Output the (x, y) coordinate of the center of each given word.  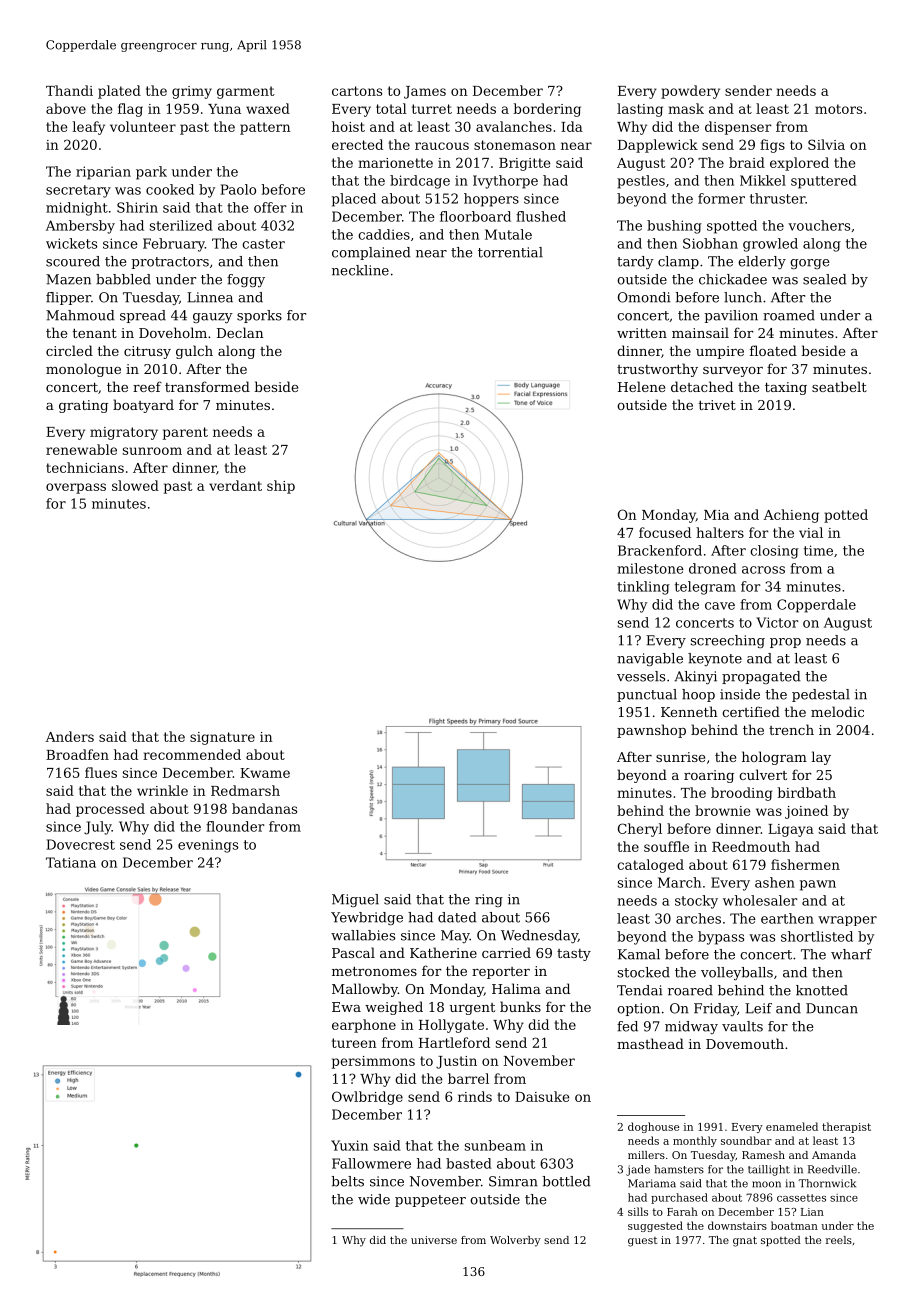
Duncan (832, 1008)
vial (811, 532)
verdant (235, 485)
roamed (789, 315)
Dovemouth (745, 1043)
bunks (520, 1006)
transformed (207, 386)
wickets (71, 243)
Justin (456, 1062)
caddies (384, 234)
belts (348, 1181)
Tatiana (71, 862)
